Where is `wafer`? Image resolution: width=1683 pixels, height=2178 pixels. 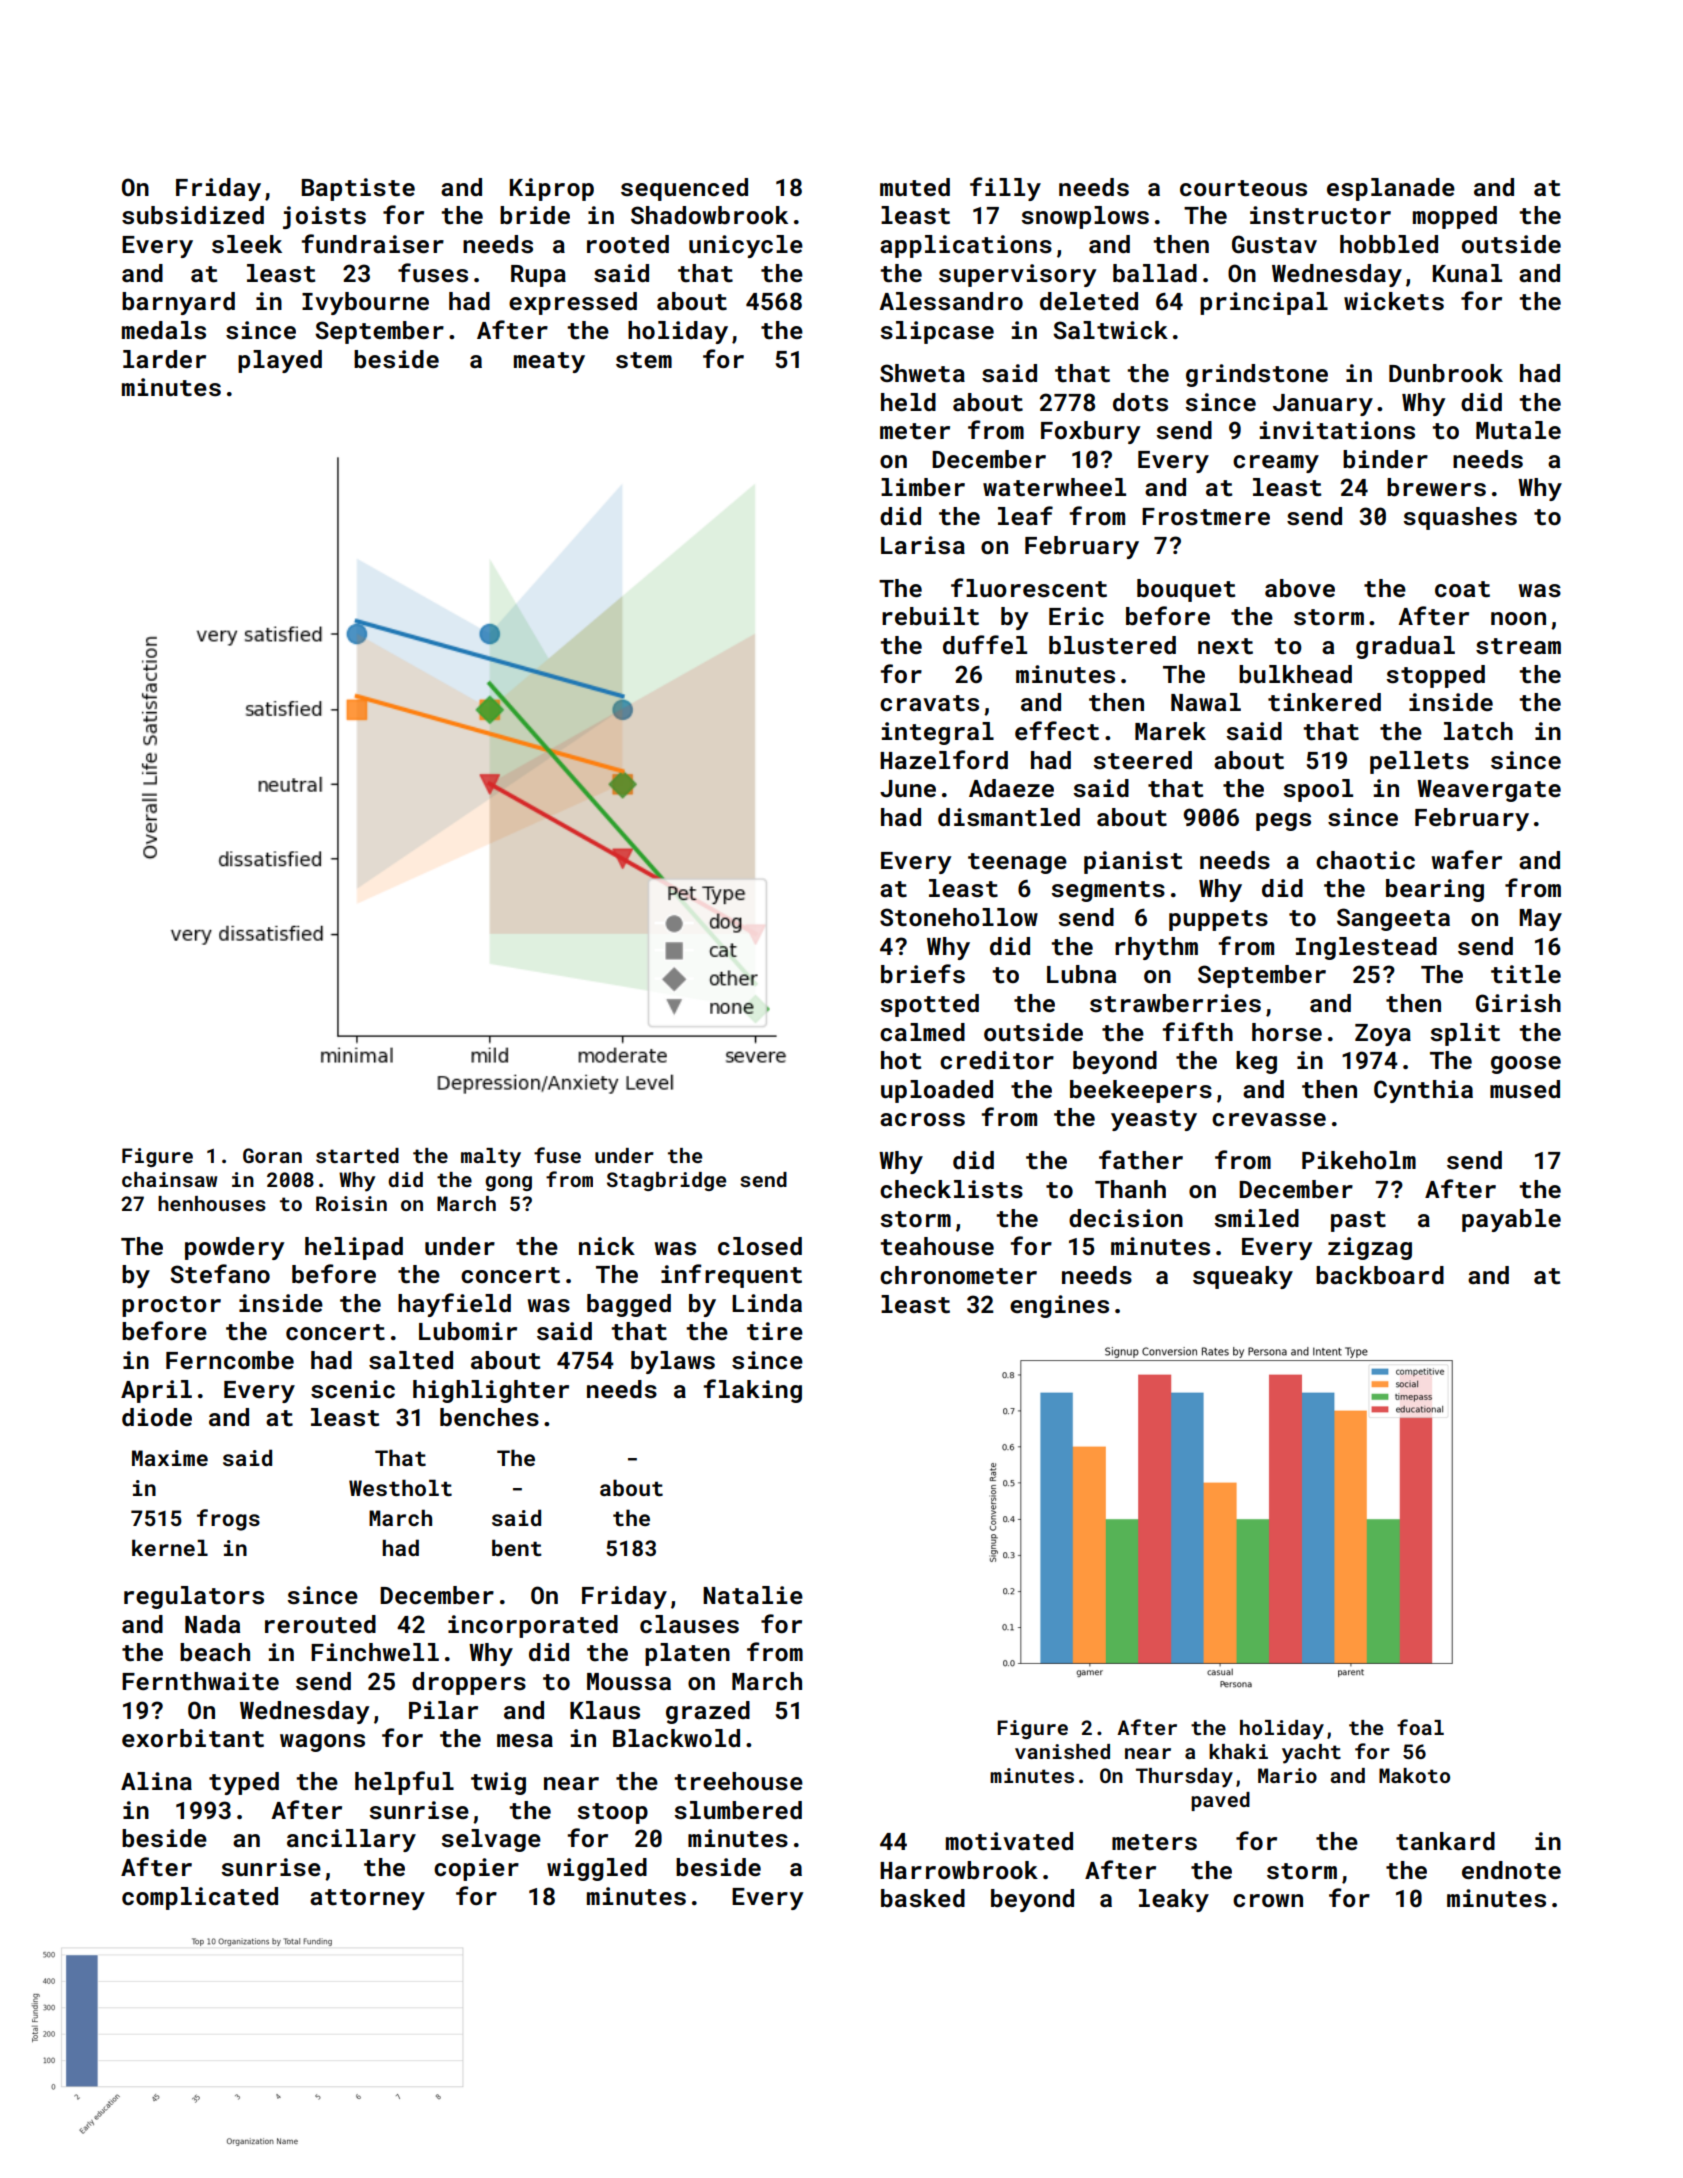
wafer is located at coordinates (1467, 859).
